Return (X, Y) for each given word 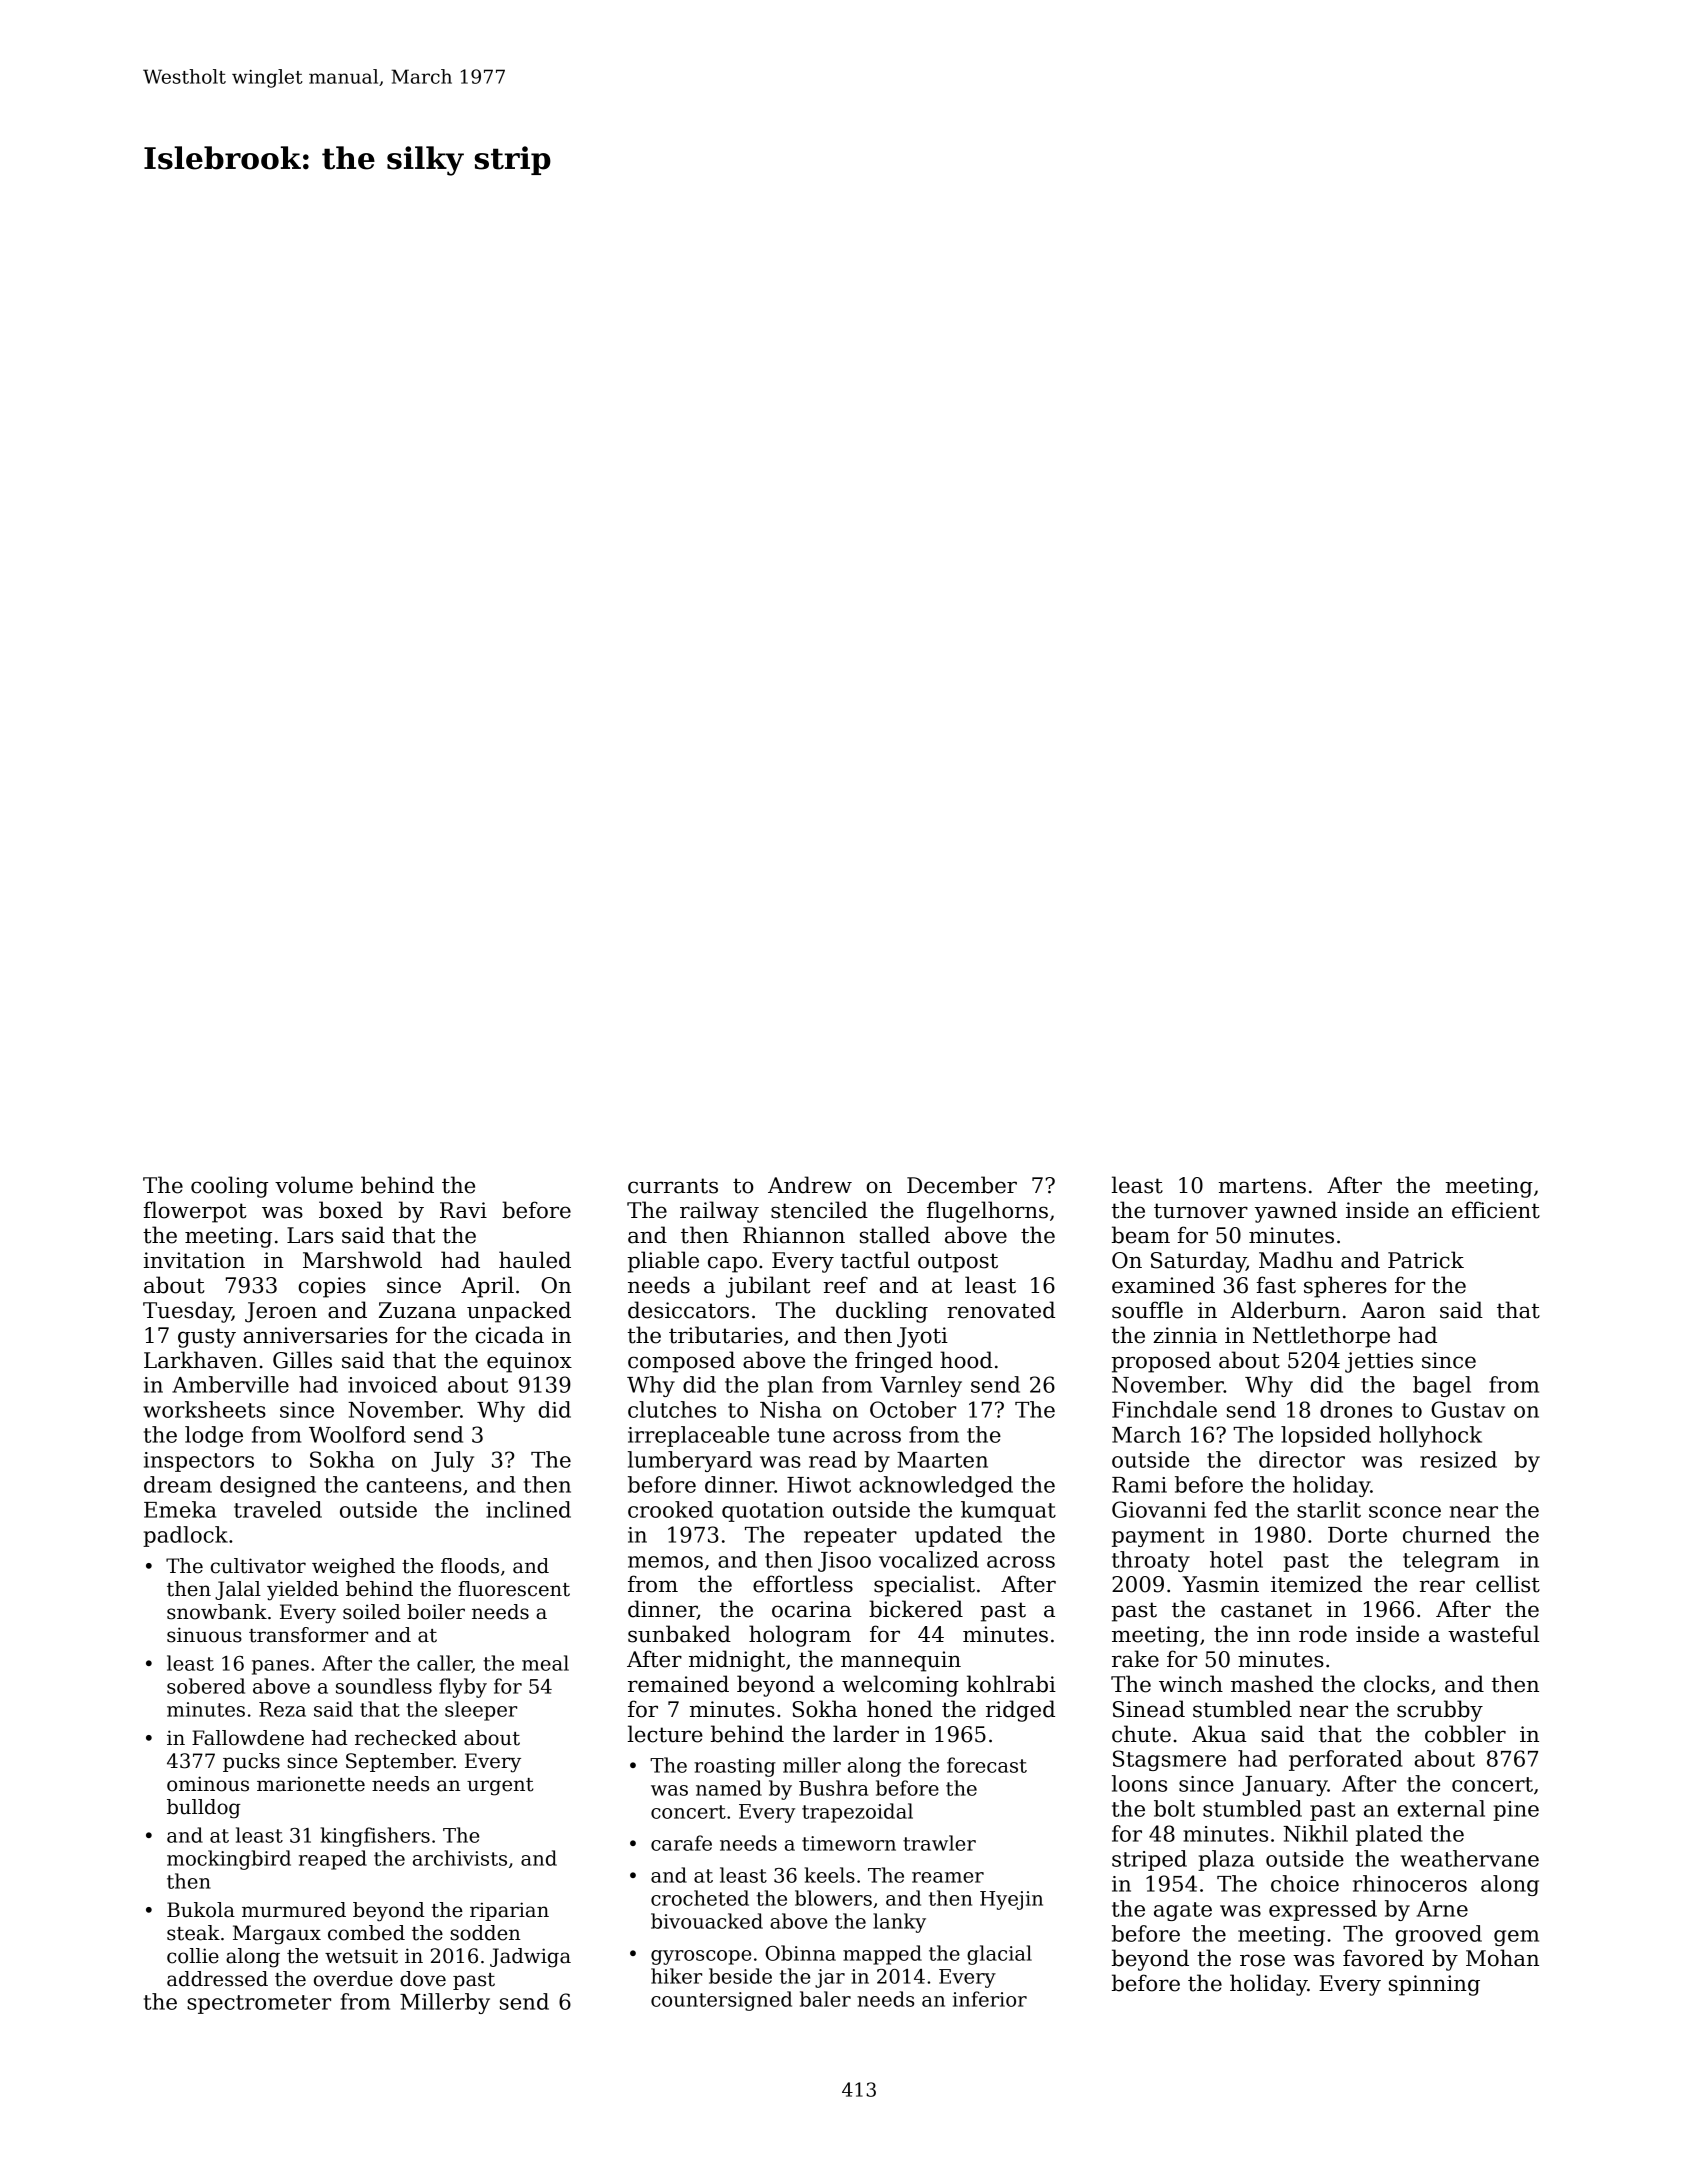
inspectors (199, 1462)
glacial (999, 1955)
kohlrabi (1011, 1684)
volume (314, 1185)
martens (1262, 1186)
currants (673, 1186)
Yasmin (1220, 1584)
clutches (672, 1409)
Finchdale (1164, 1409)
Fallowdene (248, 1738)
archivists (460, 1858)
